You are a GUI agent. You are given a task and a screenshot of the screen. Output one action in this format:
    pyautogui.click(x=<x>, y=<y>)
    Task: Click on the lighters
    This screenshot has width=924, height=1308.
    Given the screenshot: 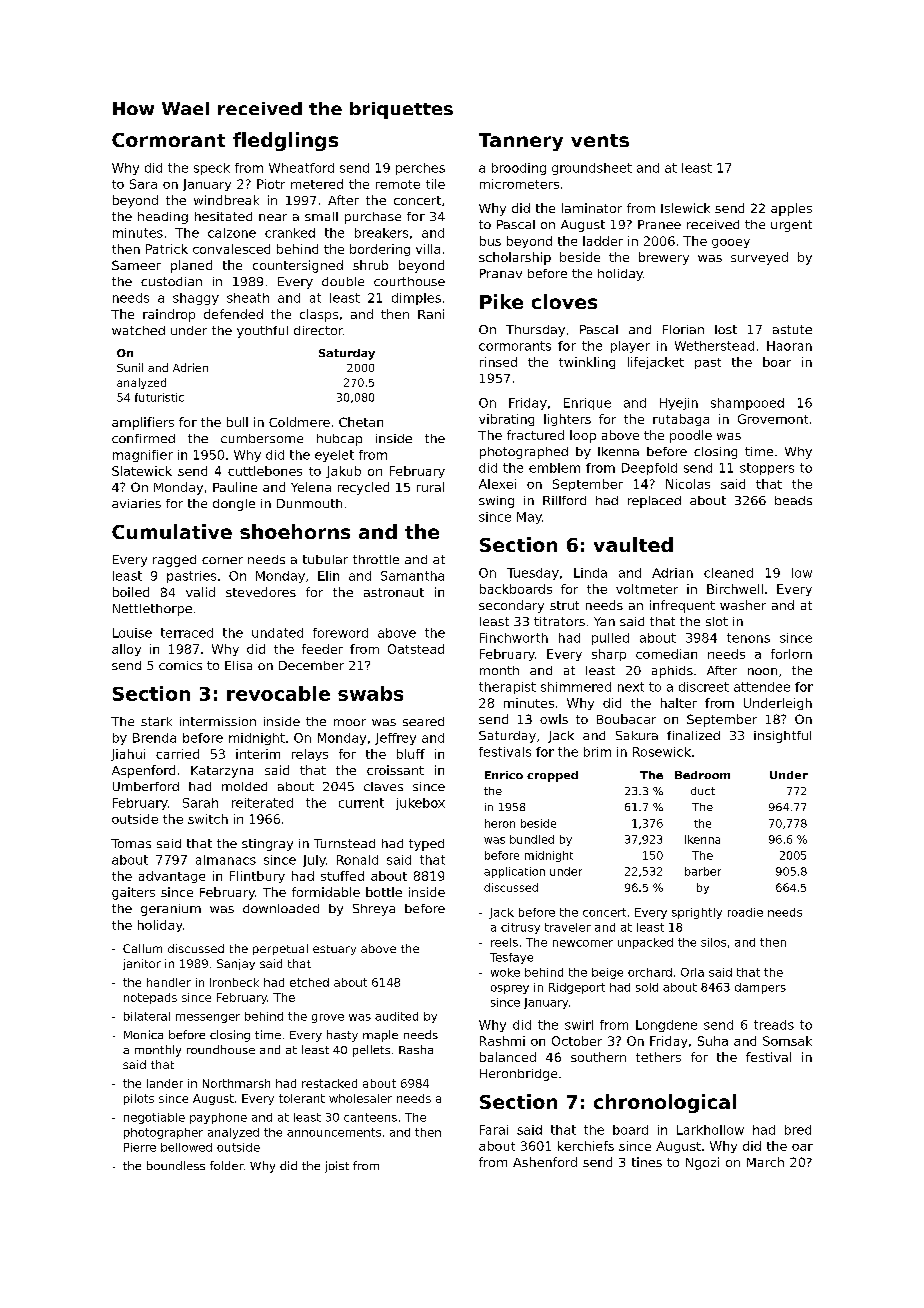 What is the action you would take?
    pyautogui.click(x=567, y=420)
